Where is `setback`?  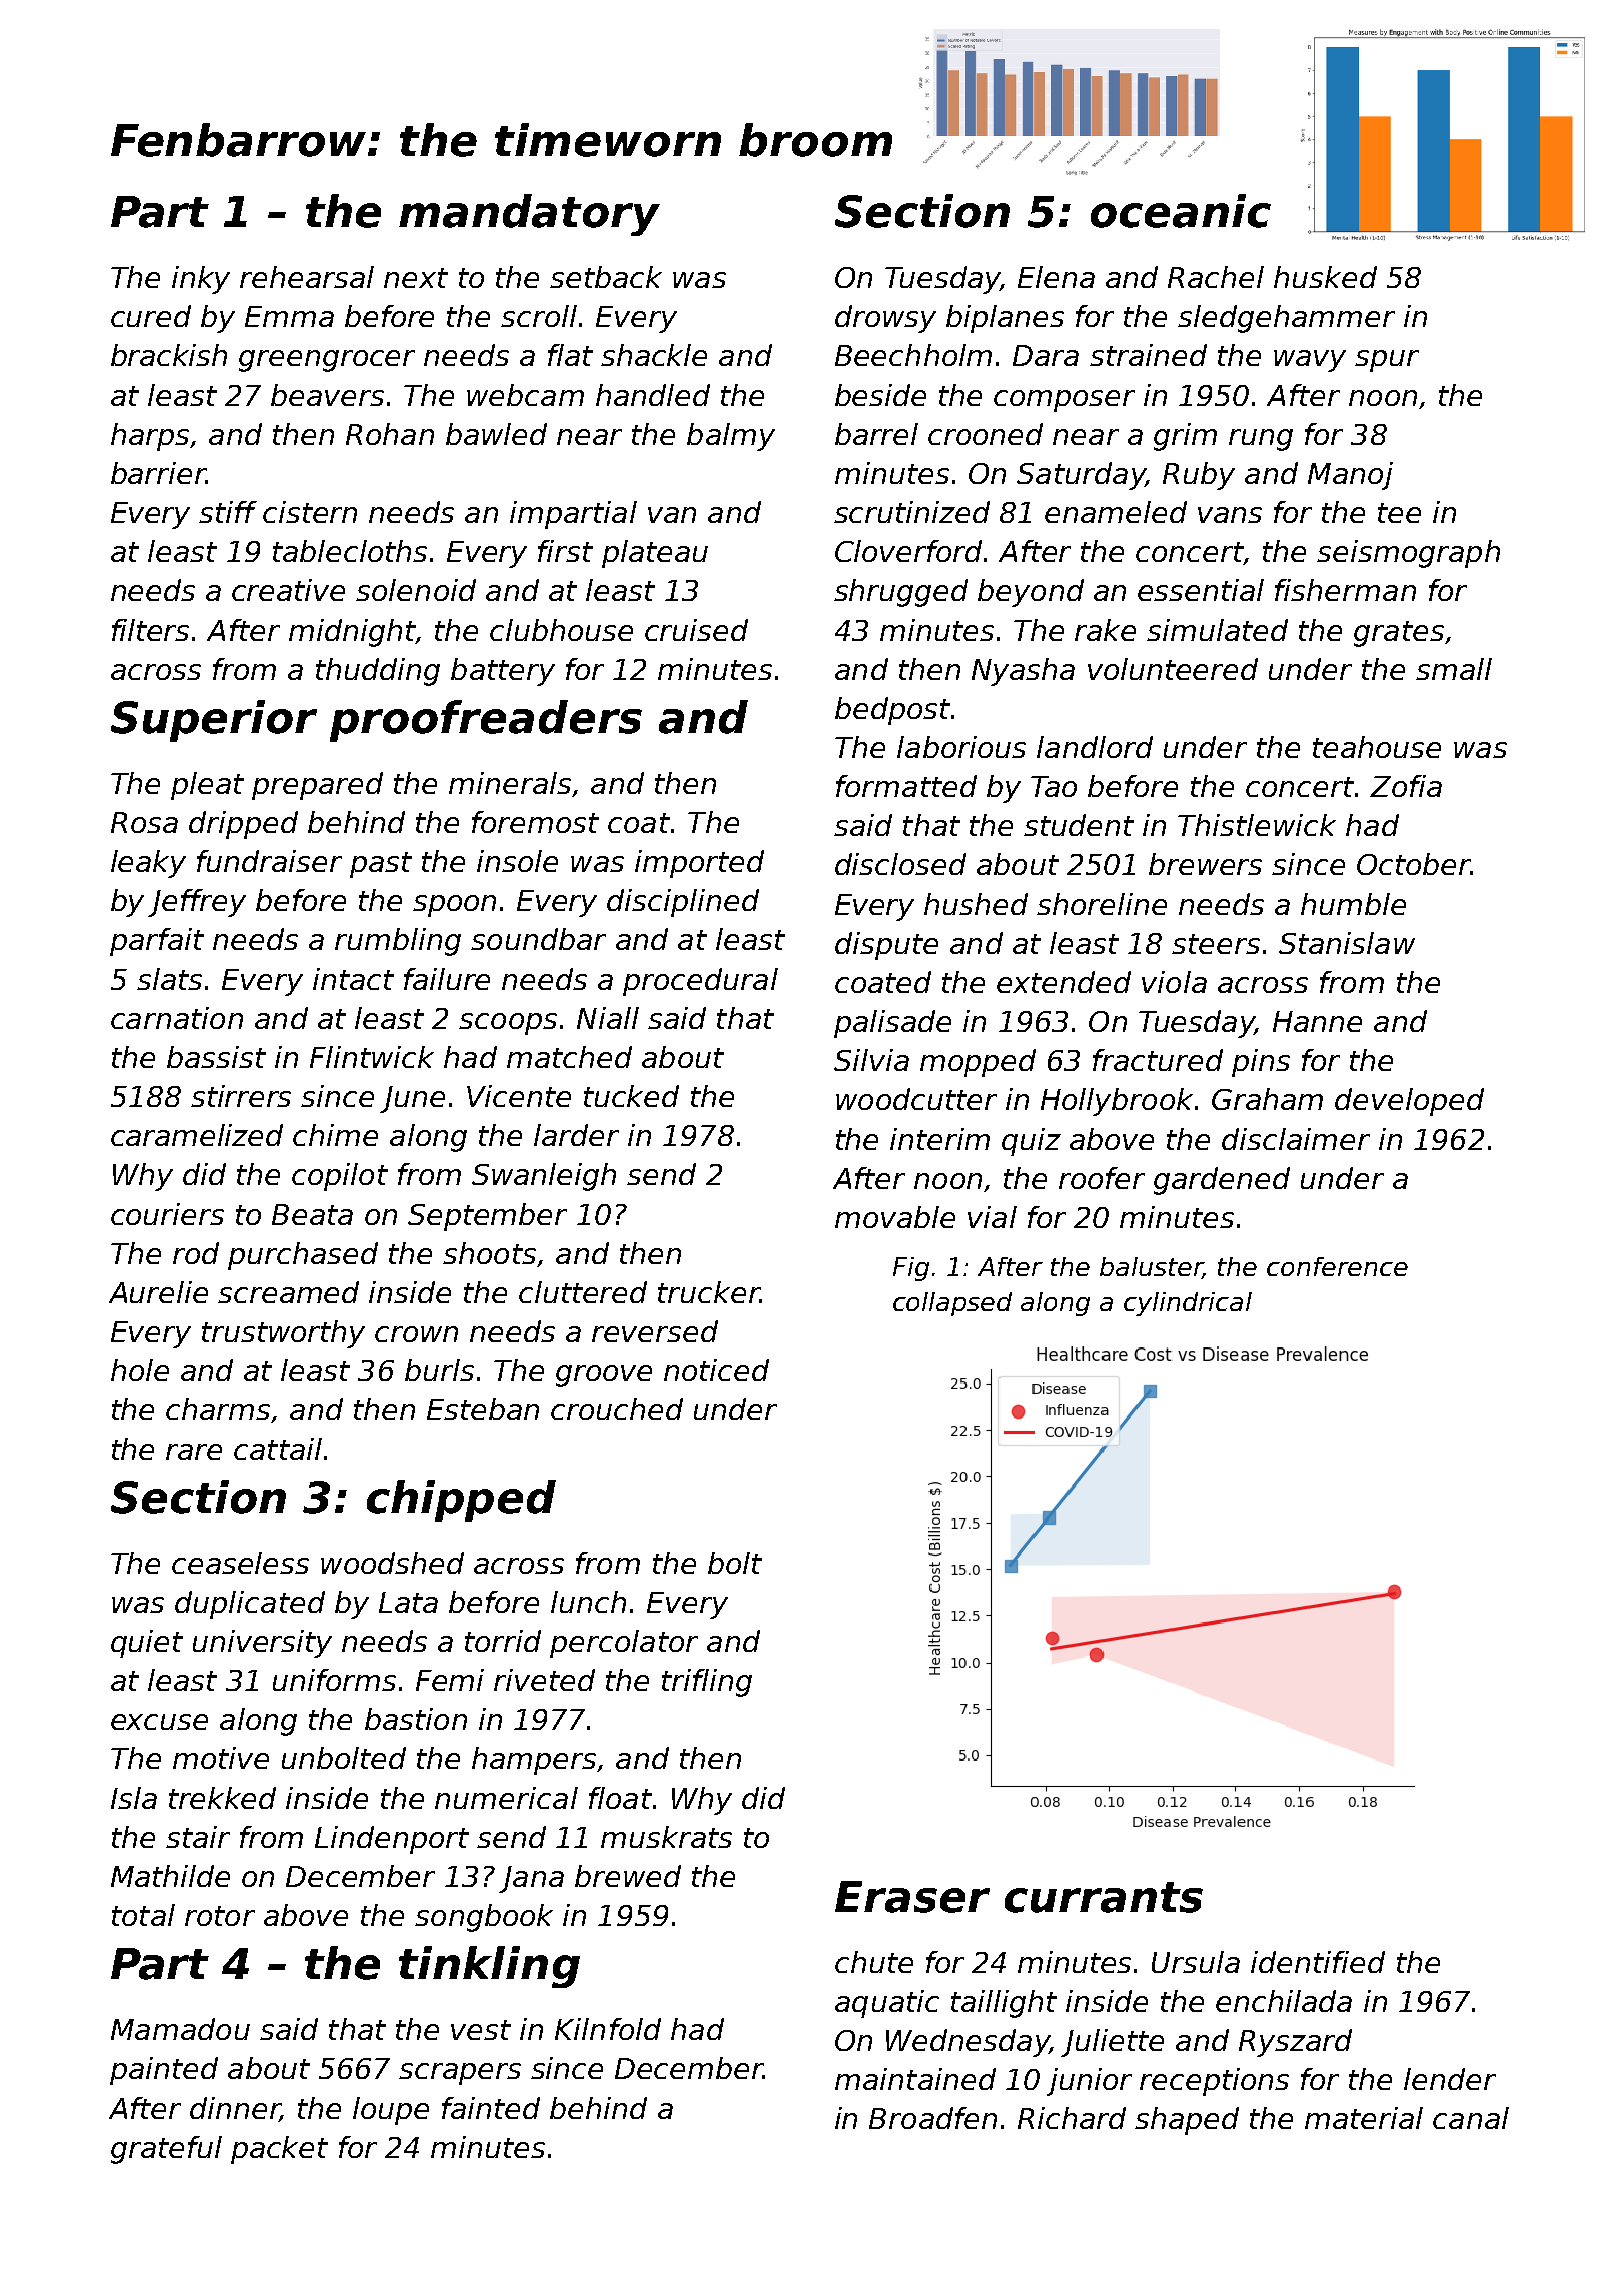 setback is located at coordinates (606, 277).
